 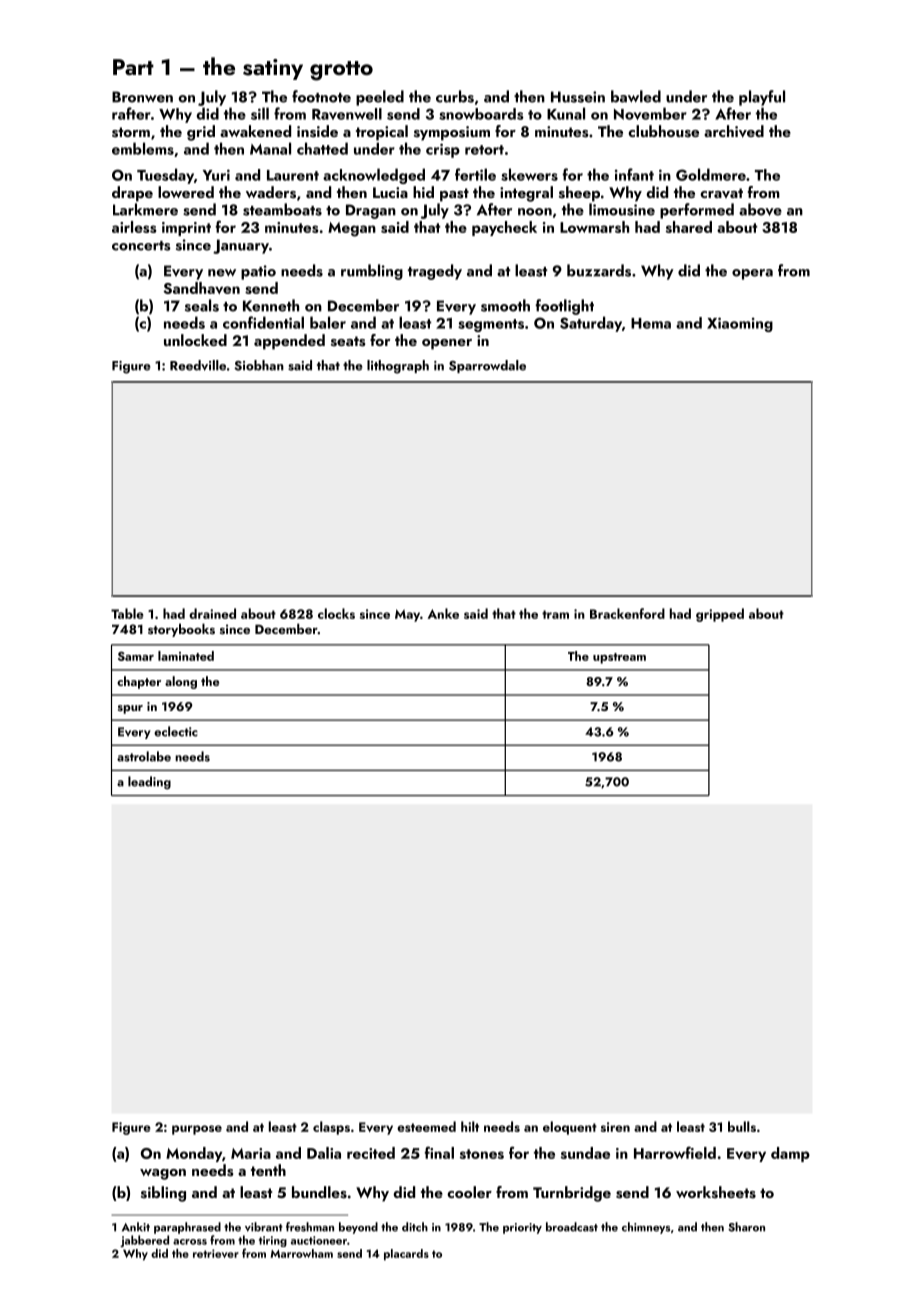 I want to click on placards, so click(x=406, y=1255).
